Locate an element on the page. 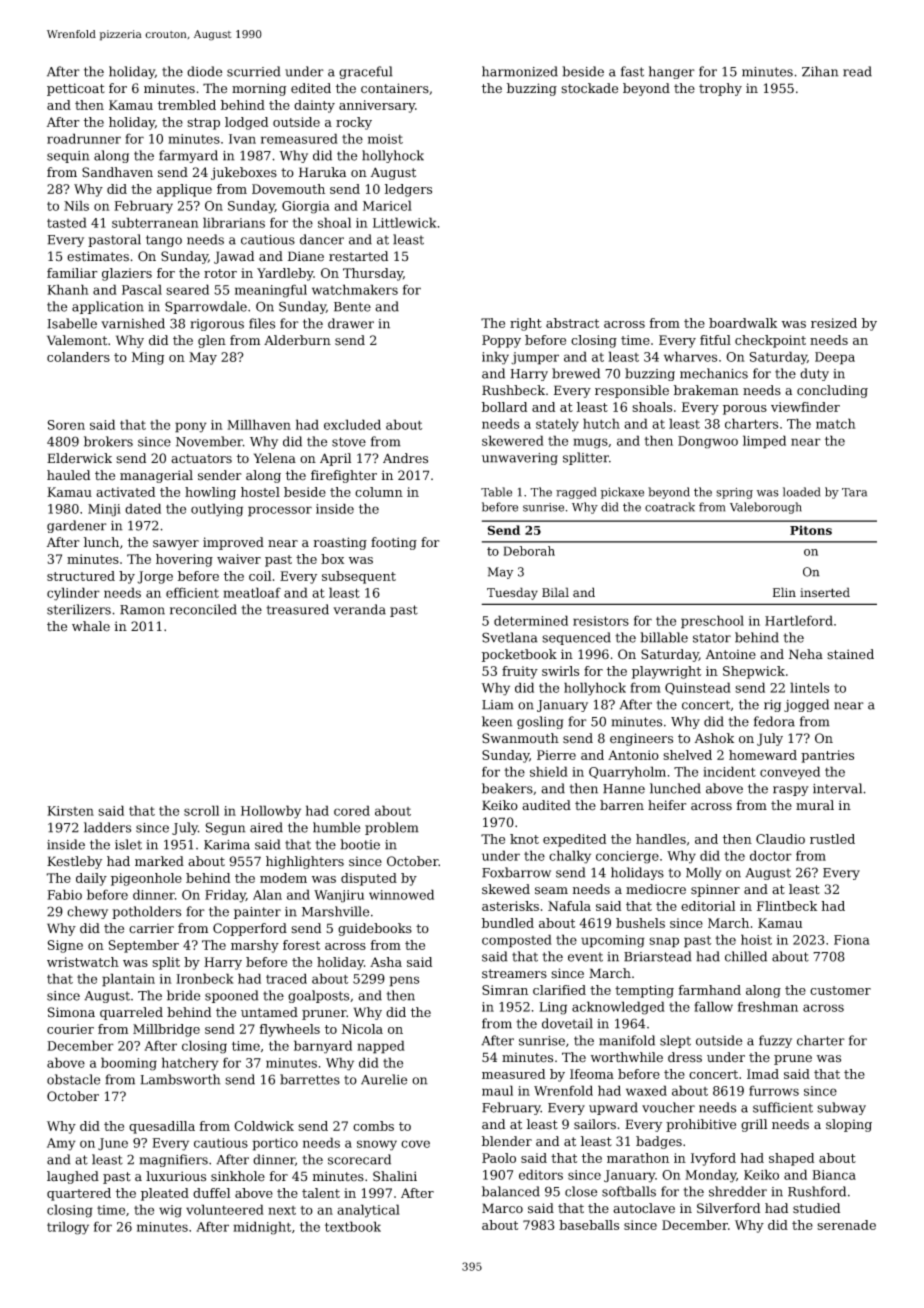  laughed is located at coordinates (73, 1177).
